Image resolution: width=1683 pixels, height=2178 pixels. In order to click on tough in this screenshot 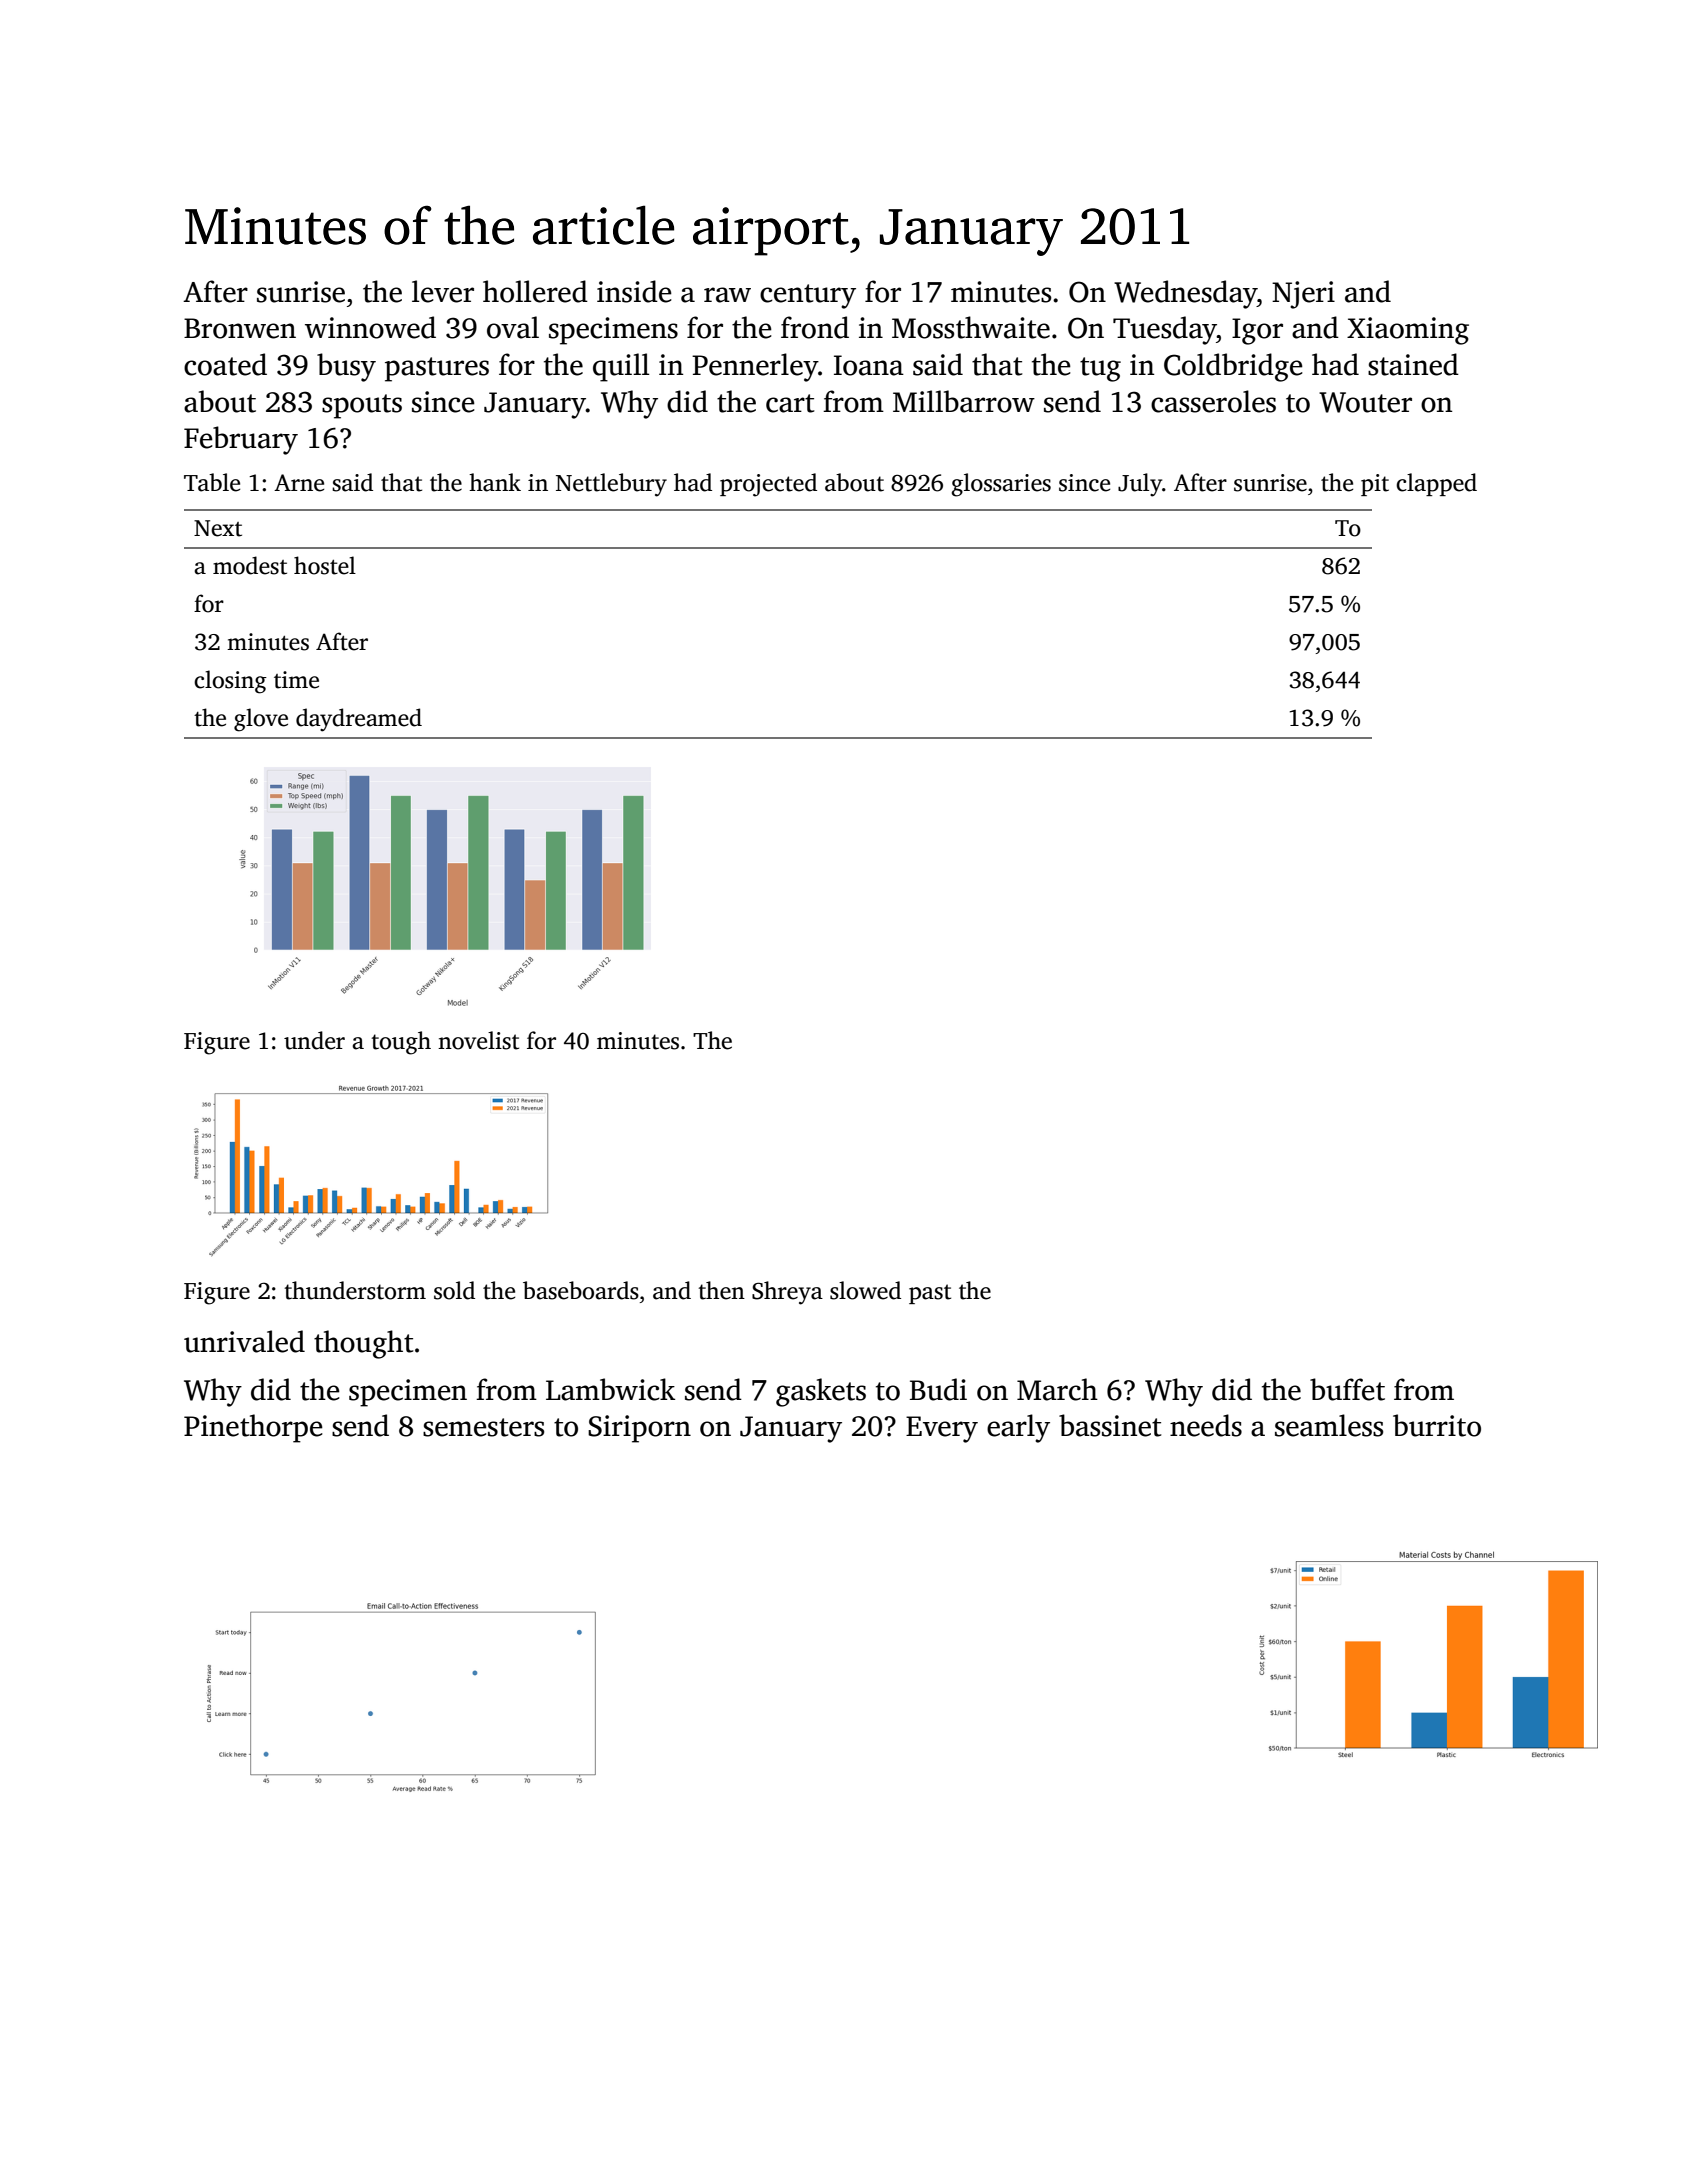, I will do `click(401, 1043)`.
